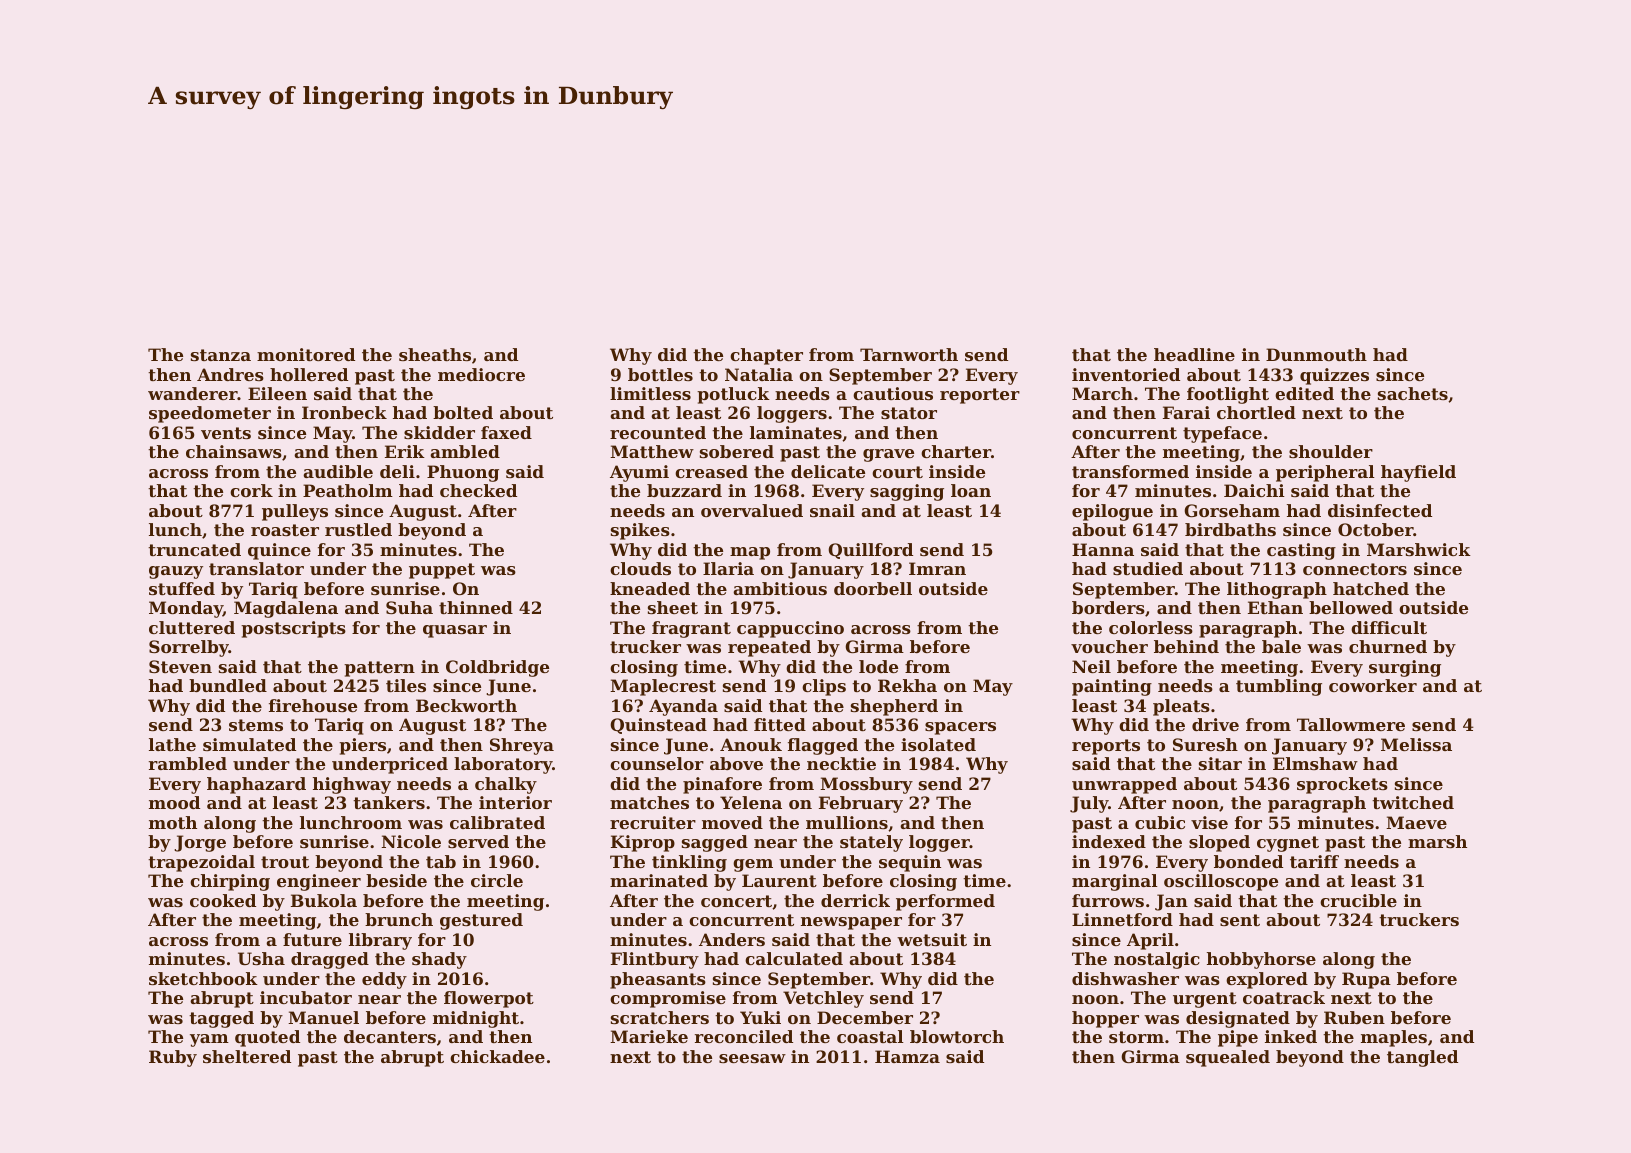 The height and width of the document is (1153, 1631). Describe the element at coordinates (956, 451) in the document. I see `charter` at that location.
